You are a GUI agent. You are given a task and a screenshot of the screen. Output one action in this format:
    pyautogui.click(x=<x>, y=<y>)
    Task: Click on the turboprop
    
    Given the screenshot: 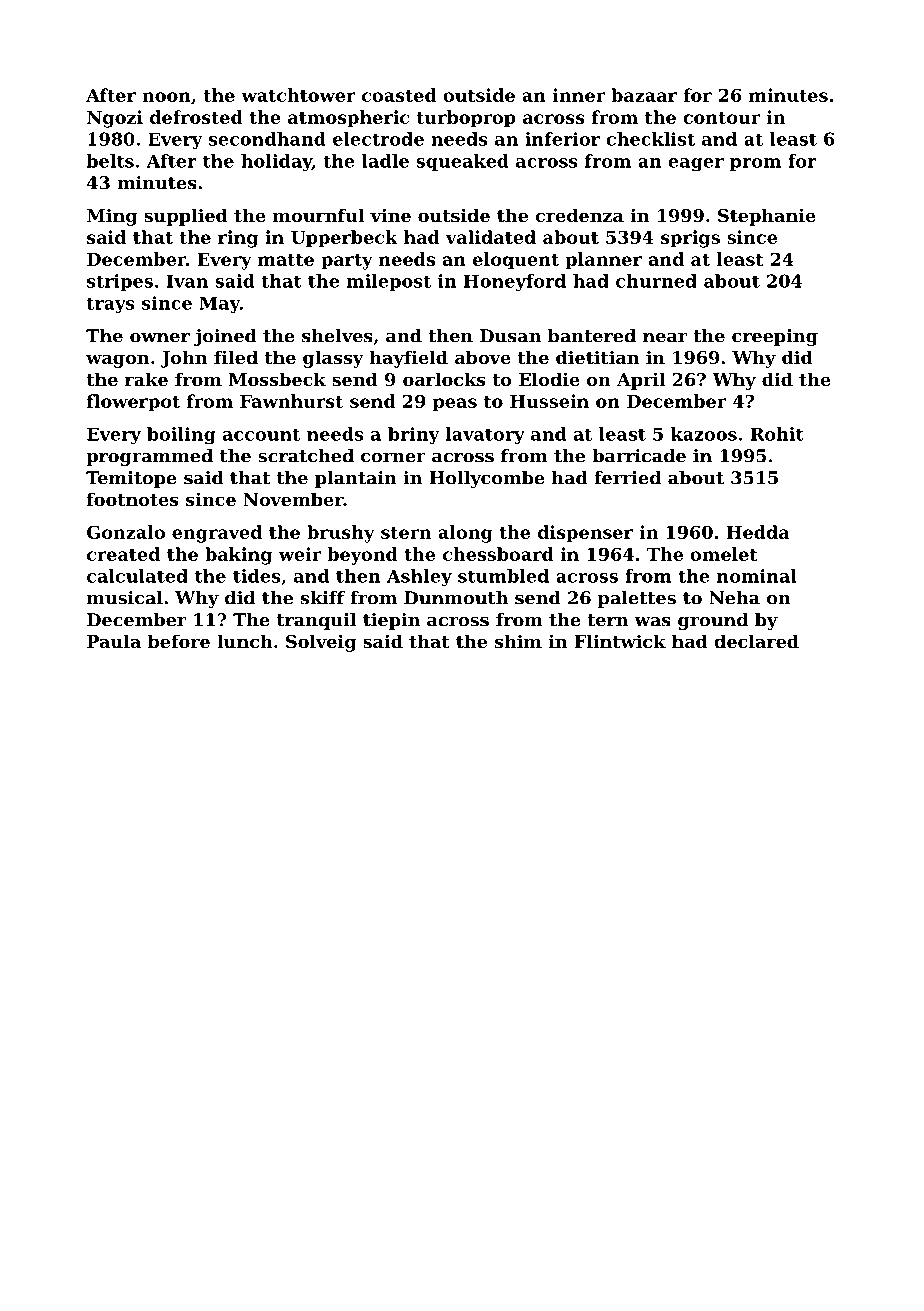 What is the action you would take?
    pyautogui.click(x=466, y=119)
